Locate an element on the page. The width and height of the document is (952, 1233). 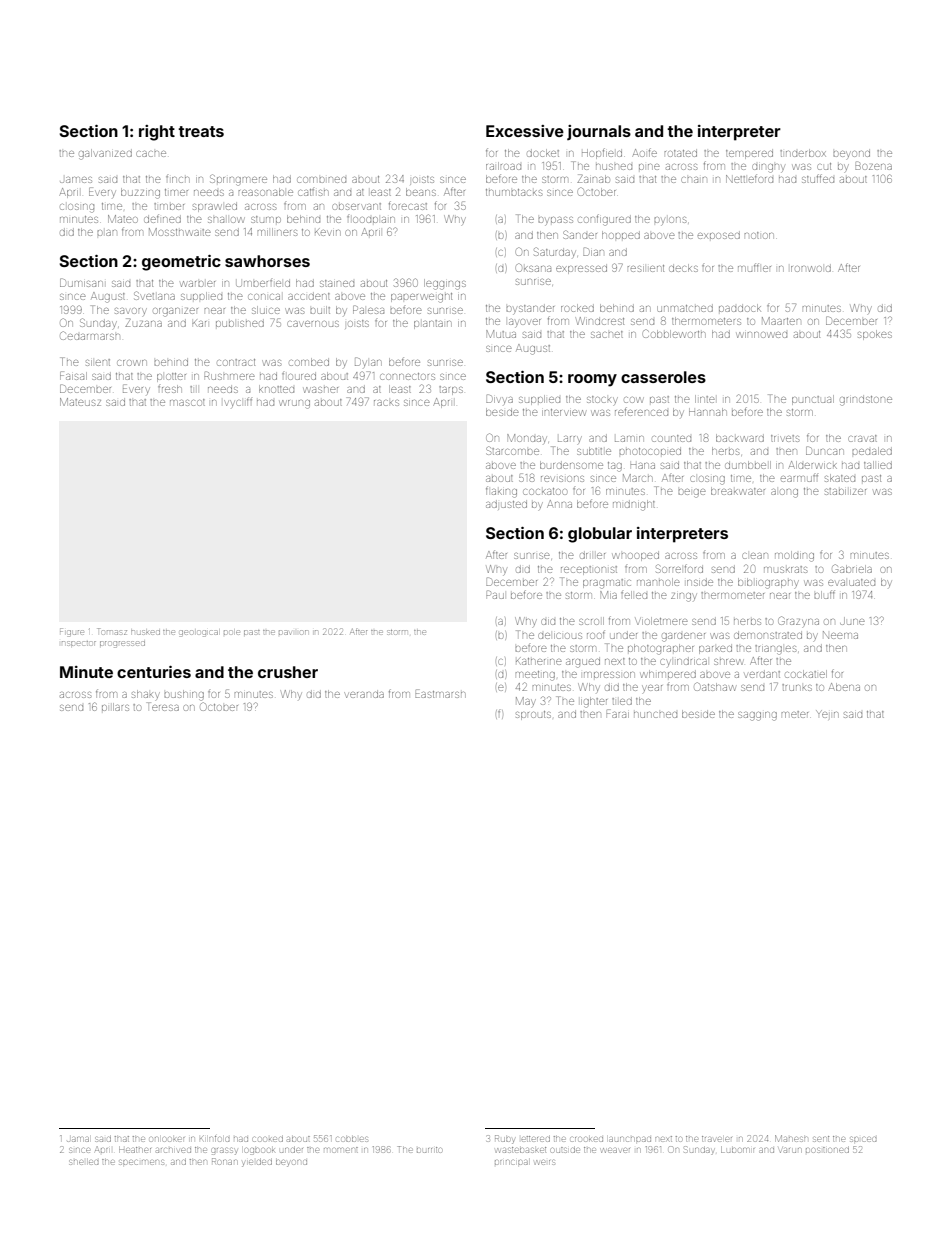
Mateusz is located at coordinates (80, 402).
